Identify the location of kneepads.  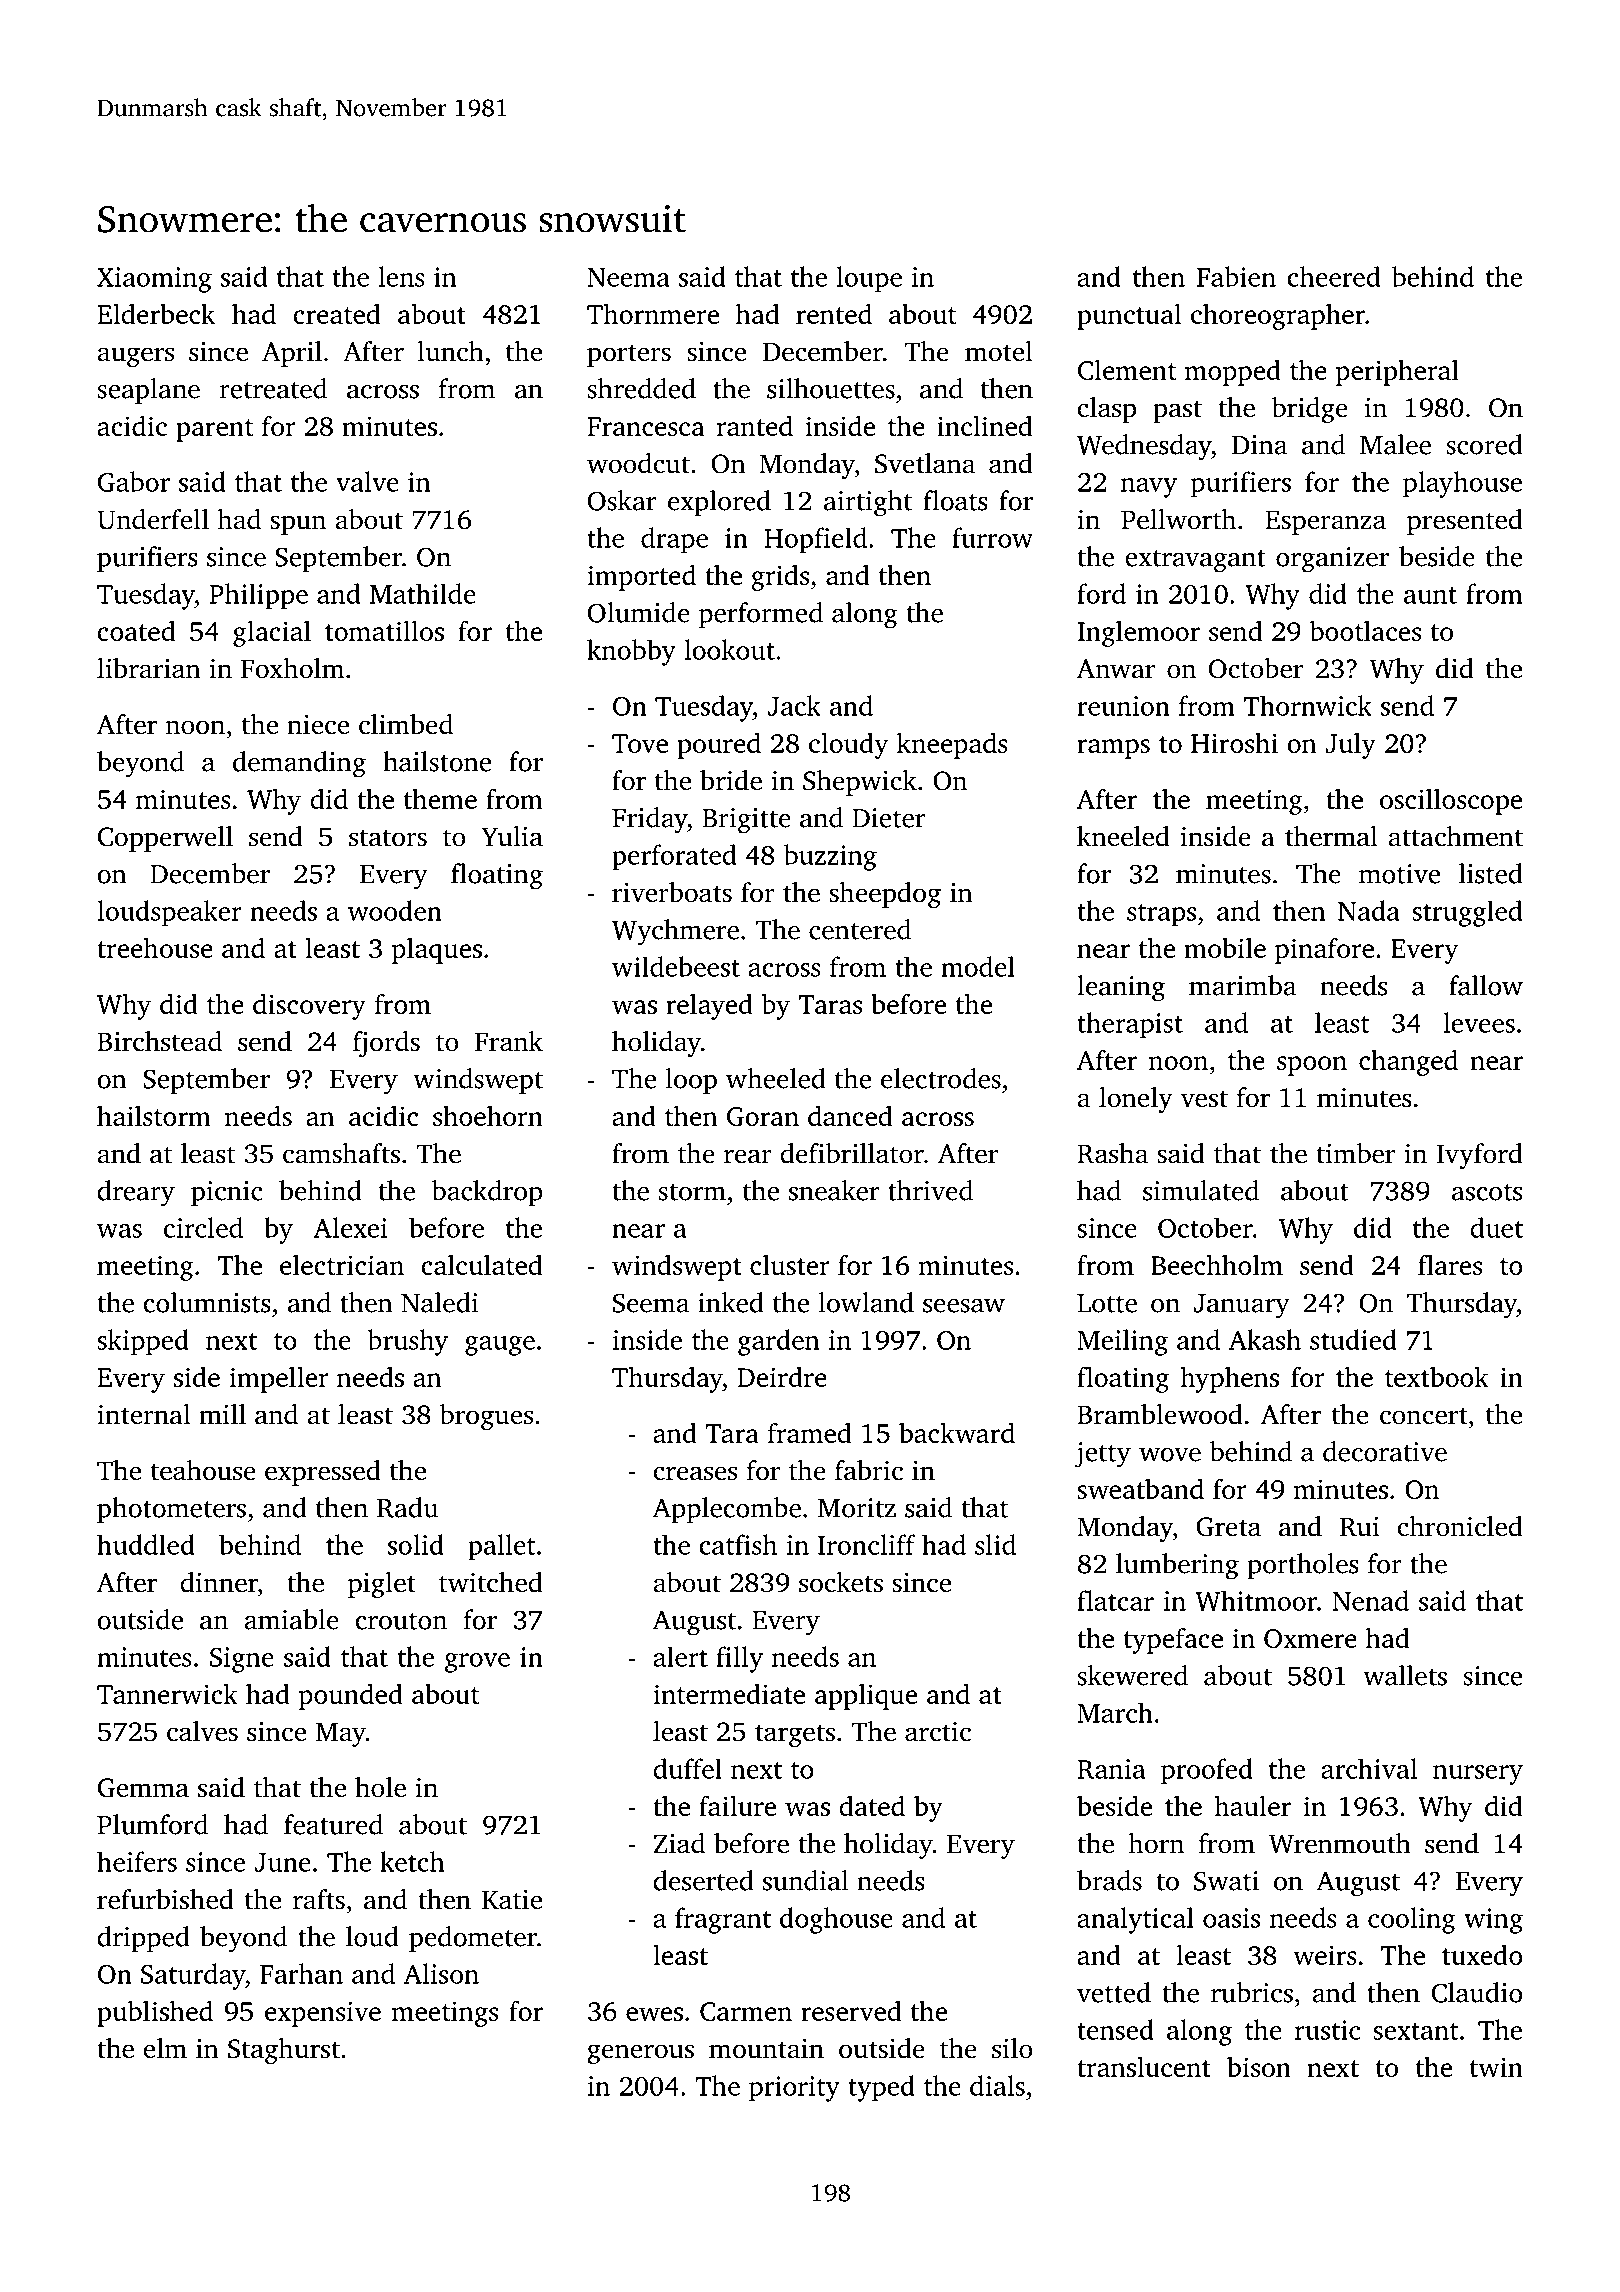
(952, 745).
